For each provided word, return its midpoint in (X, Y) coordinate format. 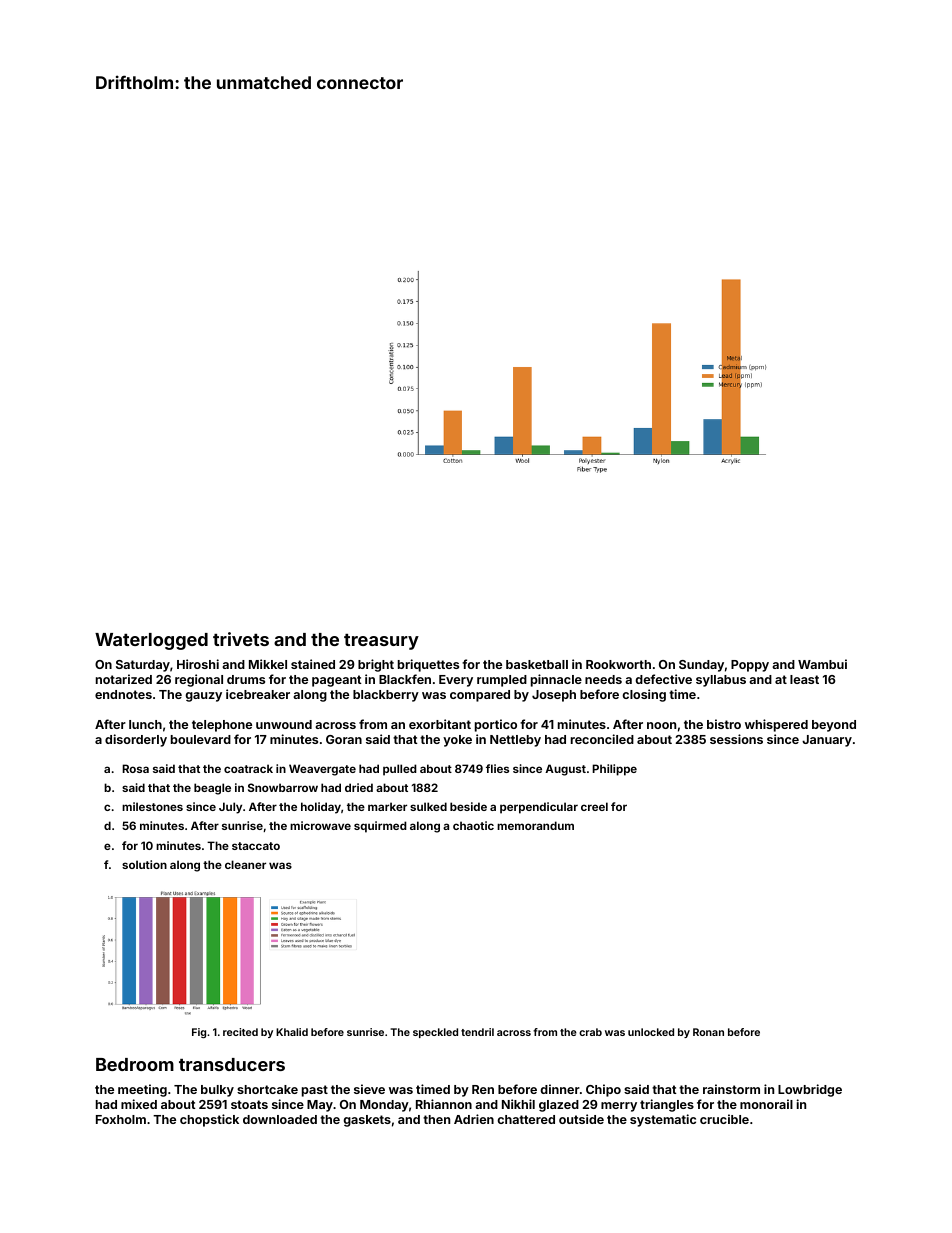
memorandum (535, 825)
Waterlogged (151, 641)
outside (581, 1119)
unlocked (651, 1032)
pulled (400, 770)
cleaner (245, 864)
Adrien (474, 1119)
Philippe (614, 770)
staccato (256, 846)
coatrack (248, 768)
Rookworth (618, 664)
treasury (381, 642)
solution (144, 864)
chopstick (209, 1120)
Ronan (708, 1032)
